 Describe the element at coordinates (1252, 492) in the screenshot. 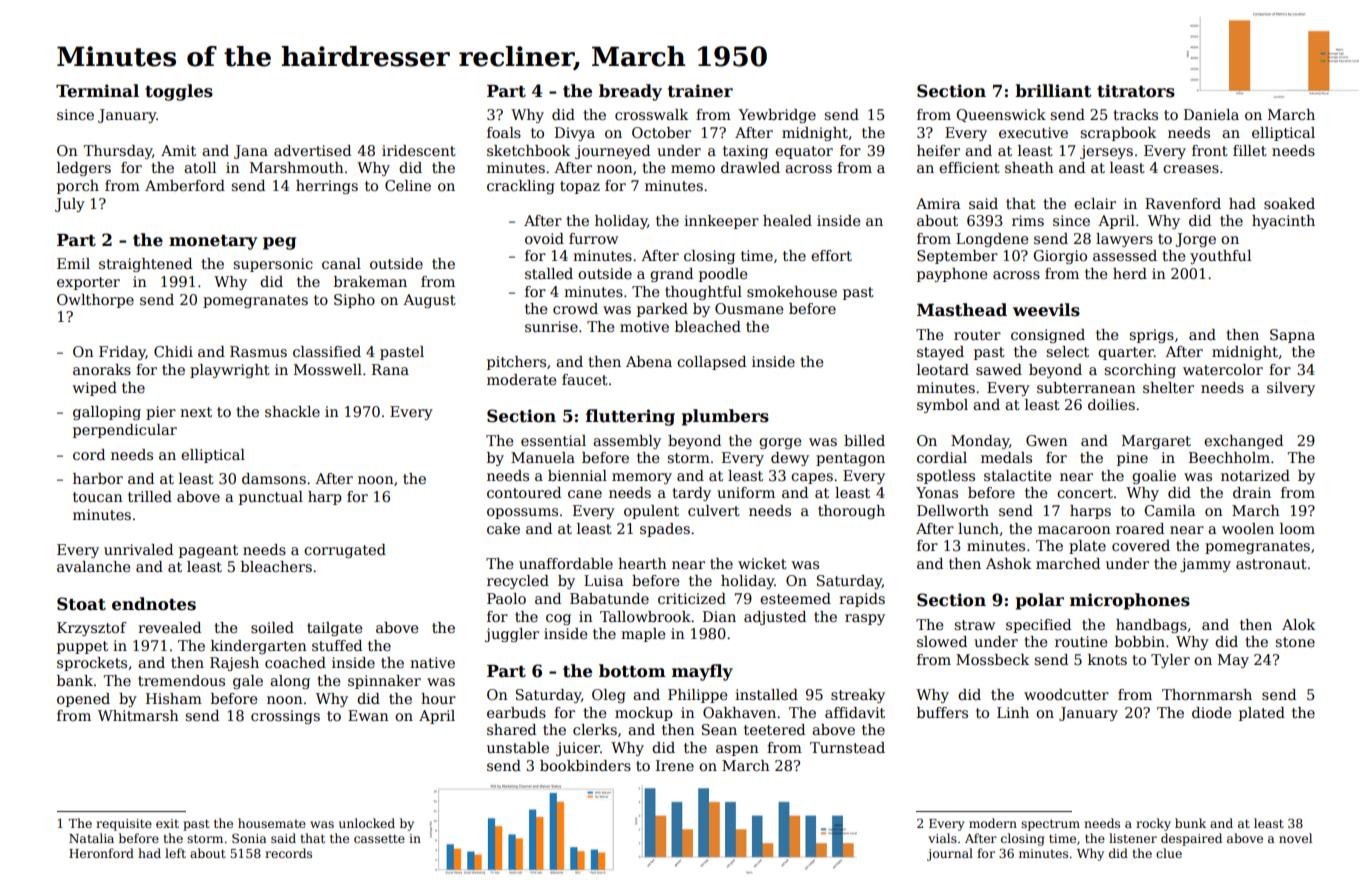

I see `drain` at that location.
